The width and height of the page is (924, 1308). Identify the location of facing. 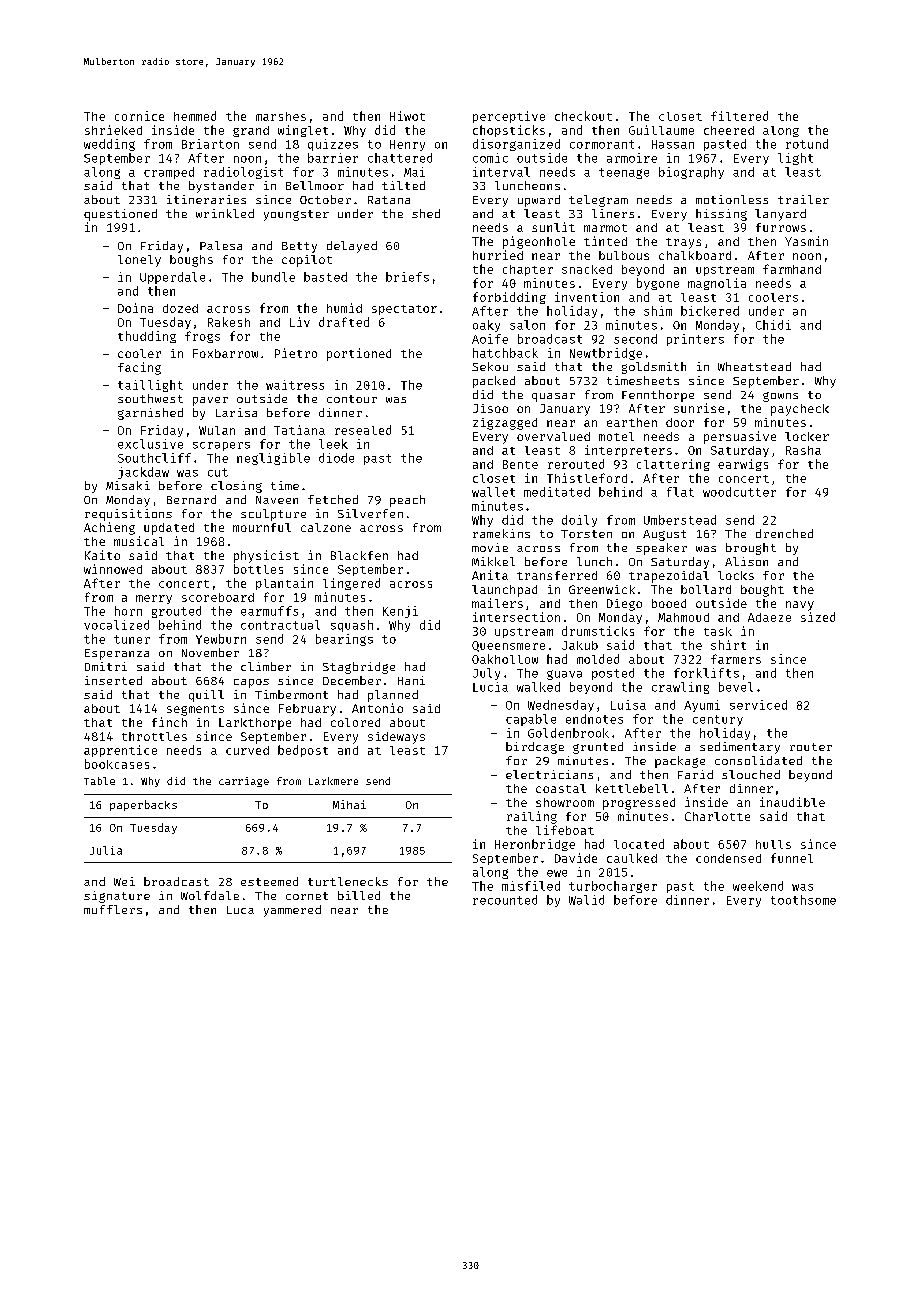
(139, 368).
